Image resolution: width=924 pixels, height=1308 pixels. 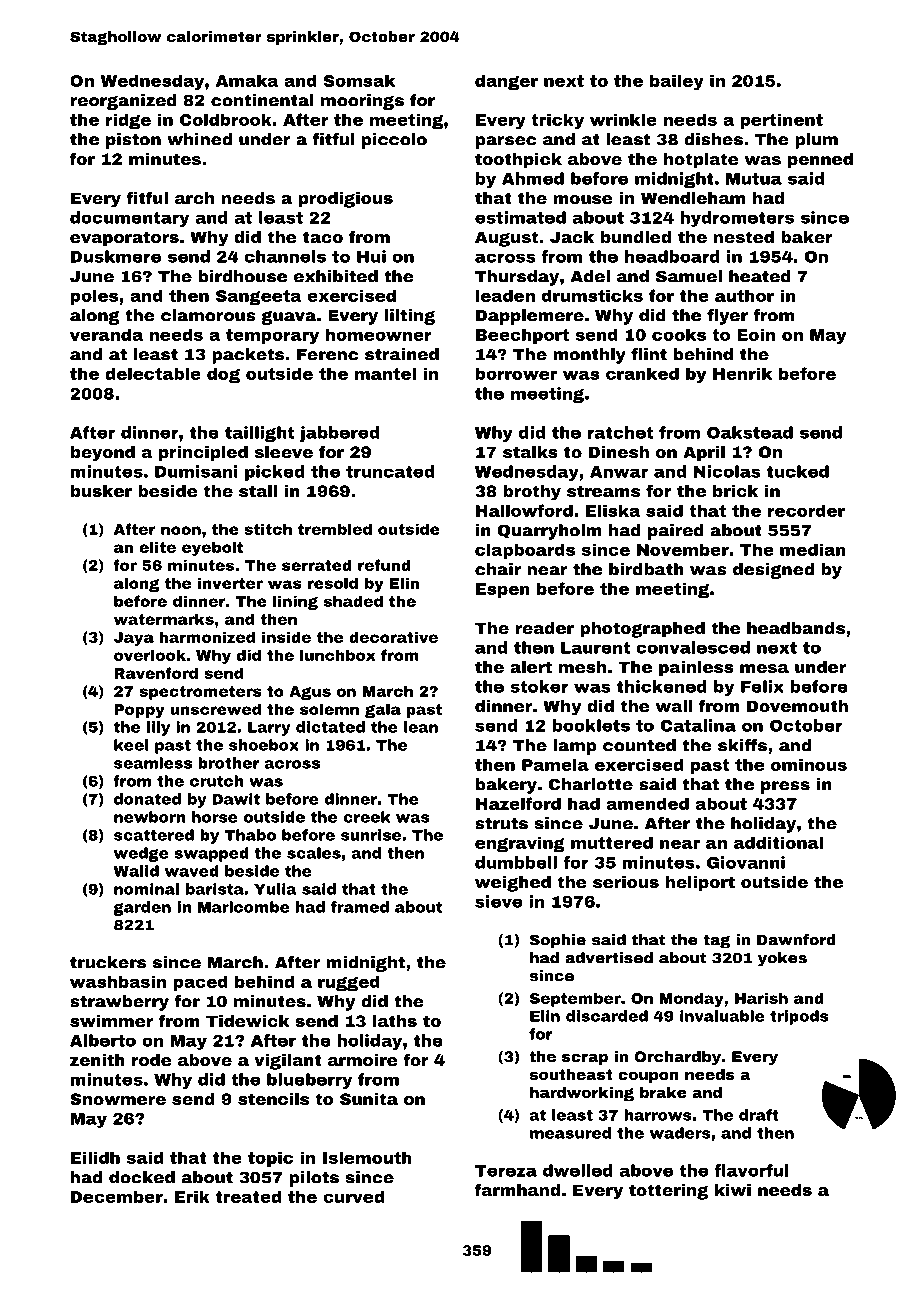 I want to click on washbasin, so click(x=118, y=981).
